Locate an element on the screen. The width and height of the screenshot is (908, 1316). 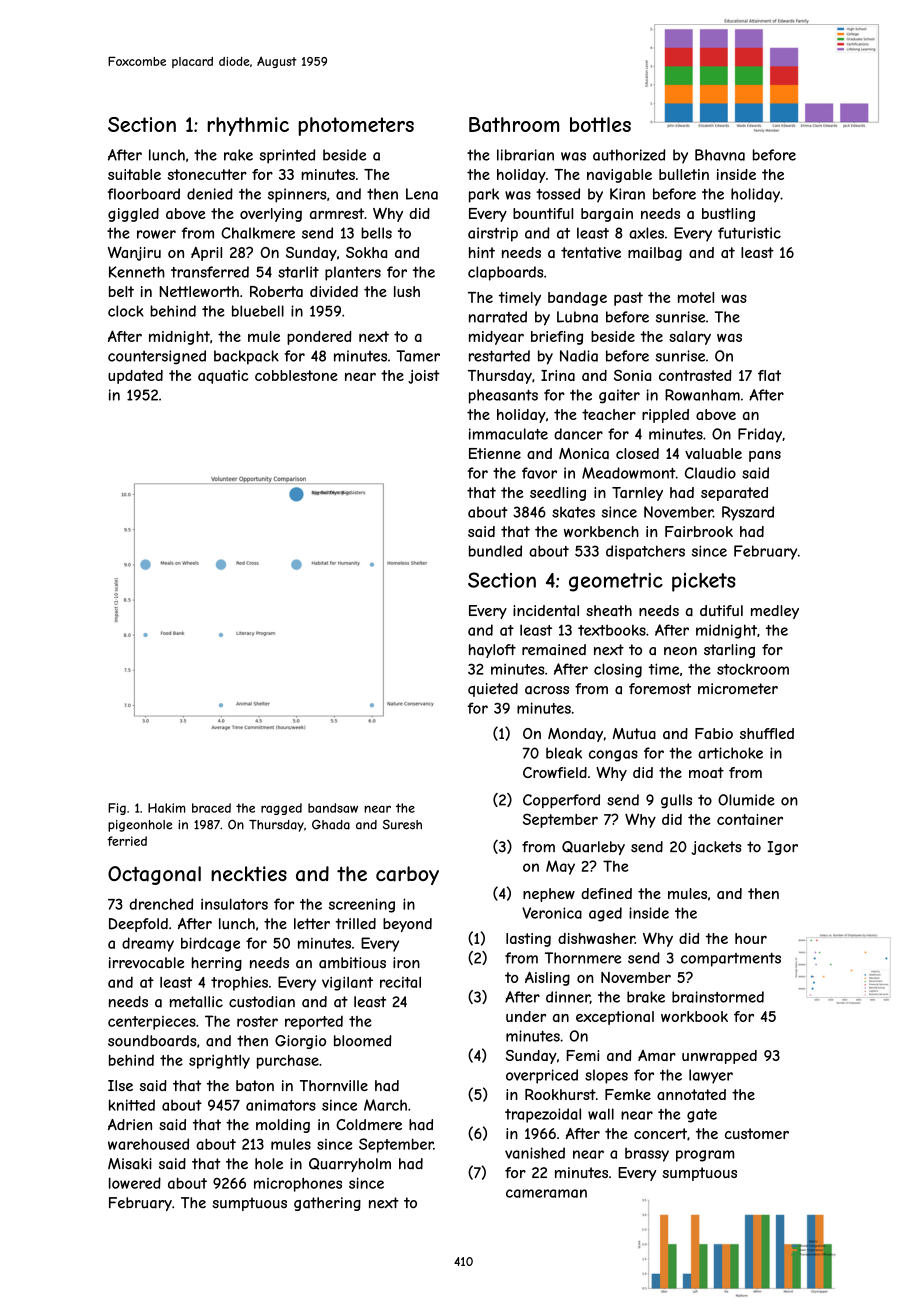
Hakim is located at coordinates (166, 808).
